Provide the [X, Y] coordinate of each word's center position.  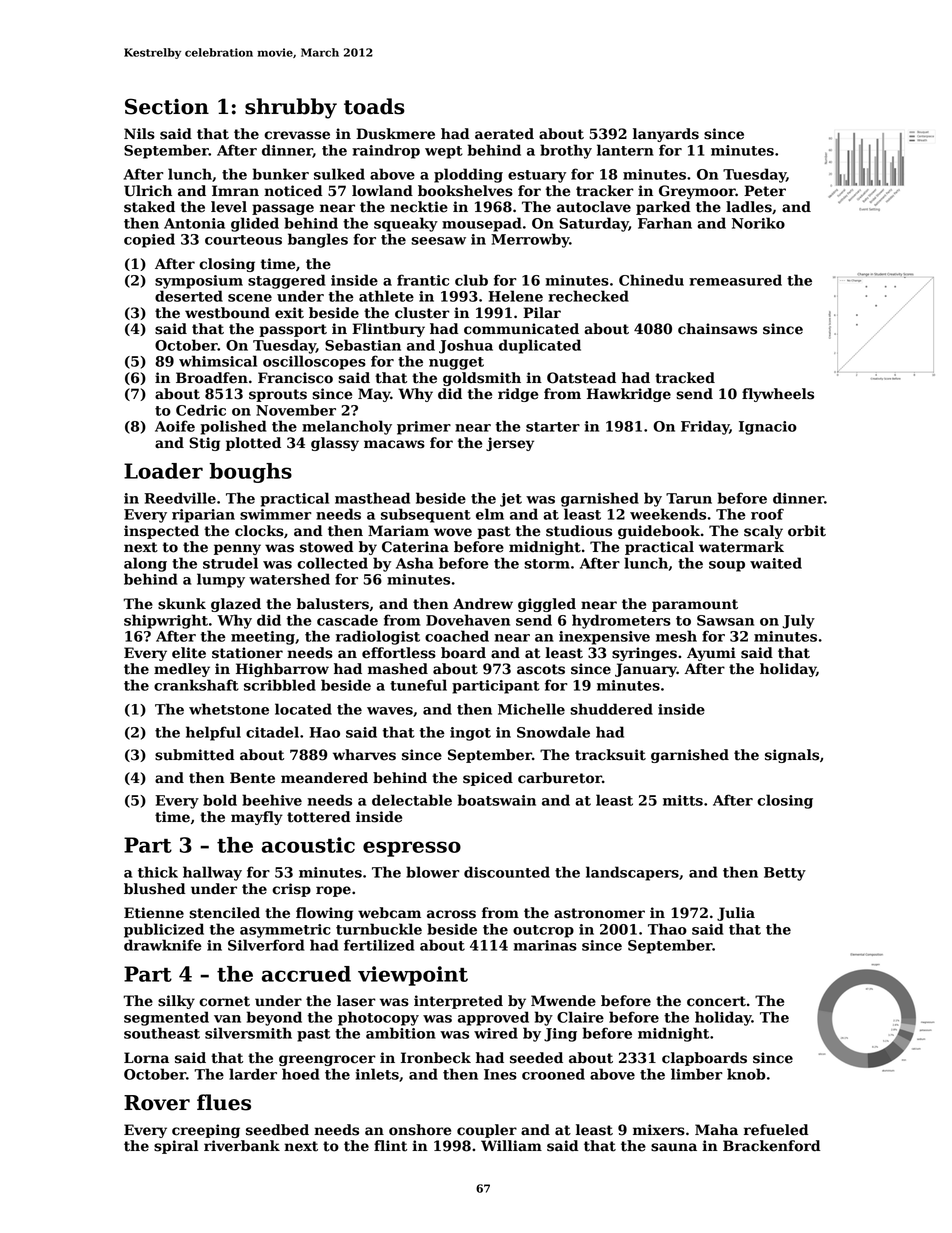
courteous [243, 240]
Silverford [266, 945]
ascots [541, 669]
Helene [515, 296]
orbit [807, 531]
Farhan [665, 223]
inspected [161, 532]
